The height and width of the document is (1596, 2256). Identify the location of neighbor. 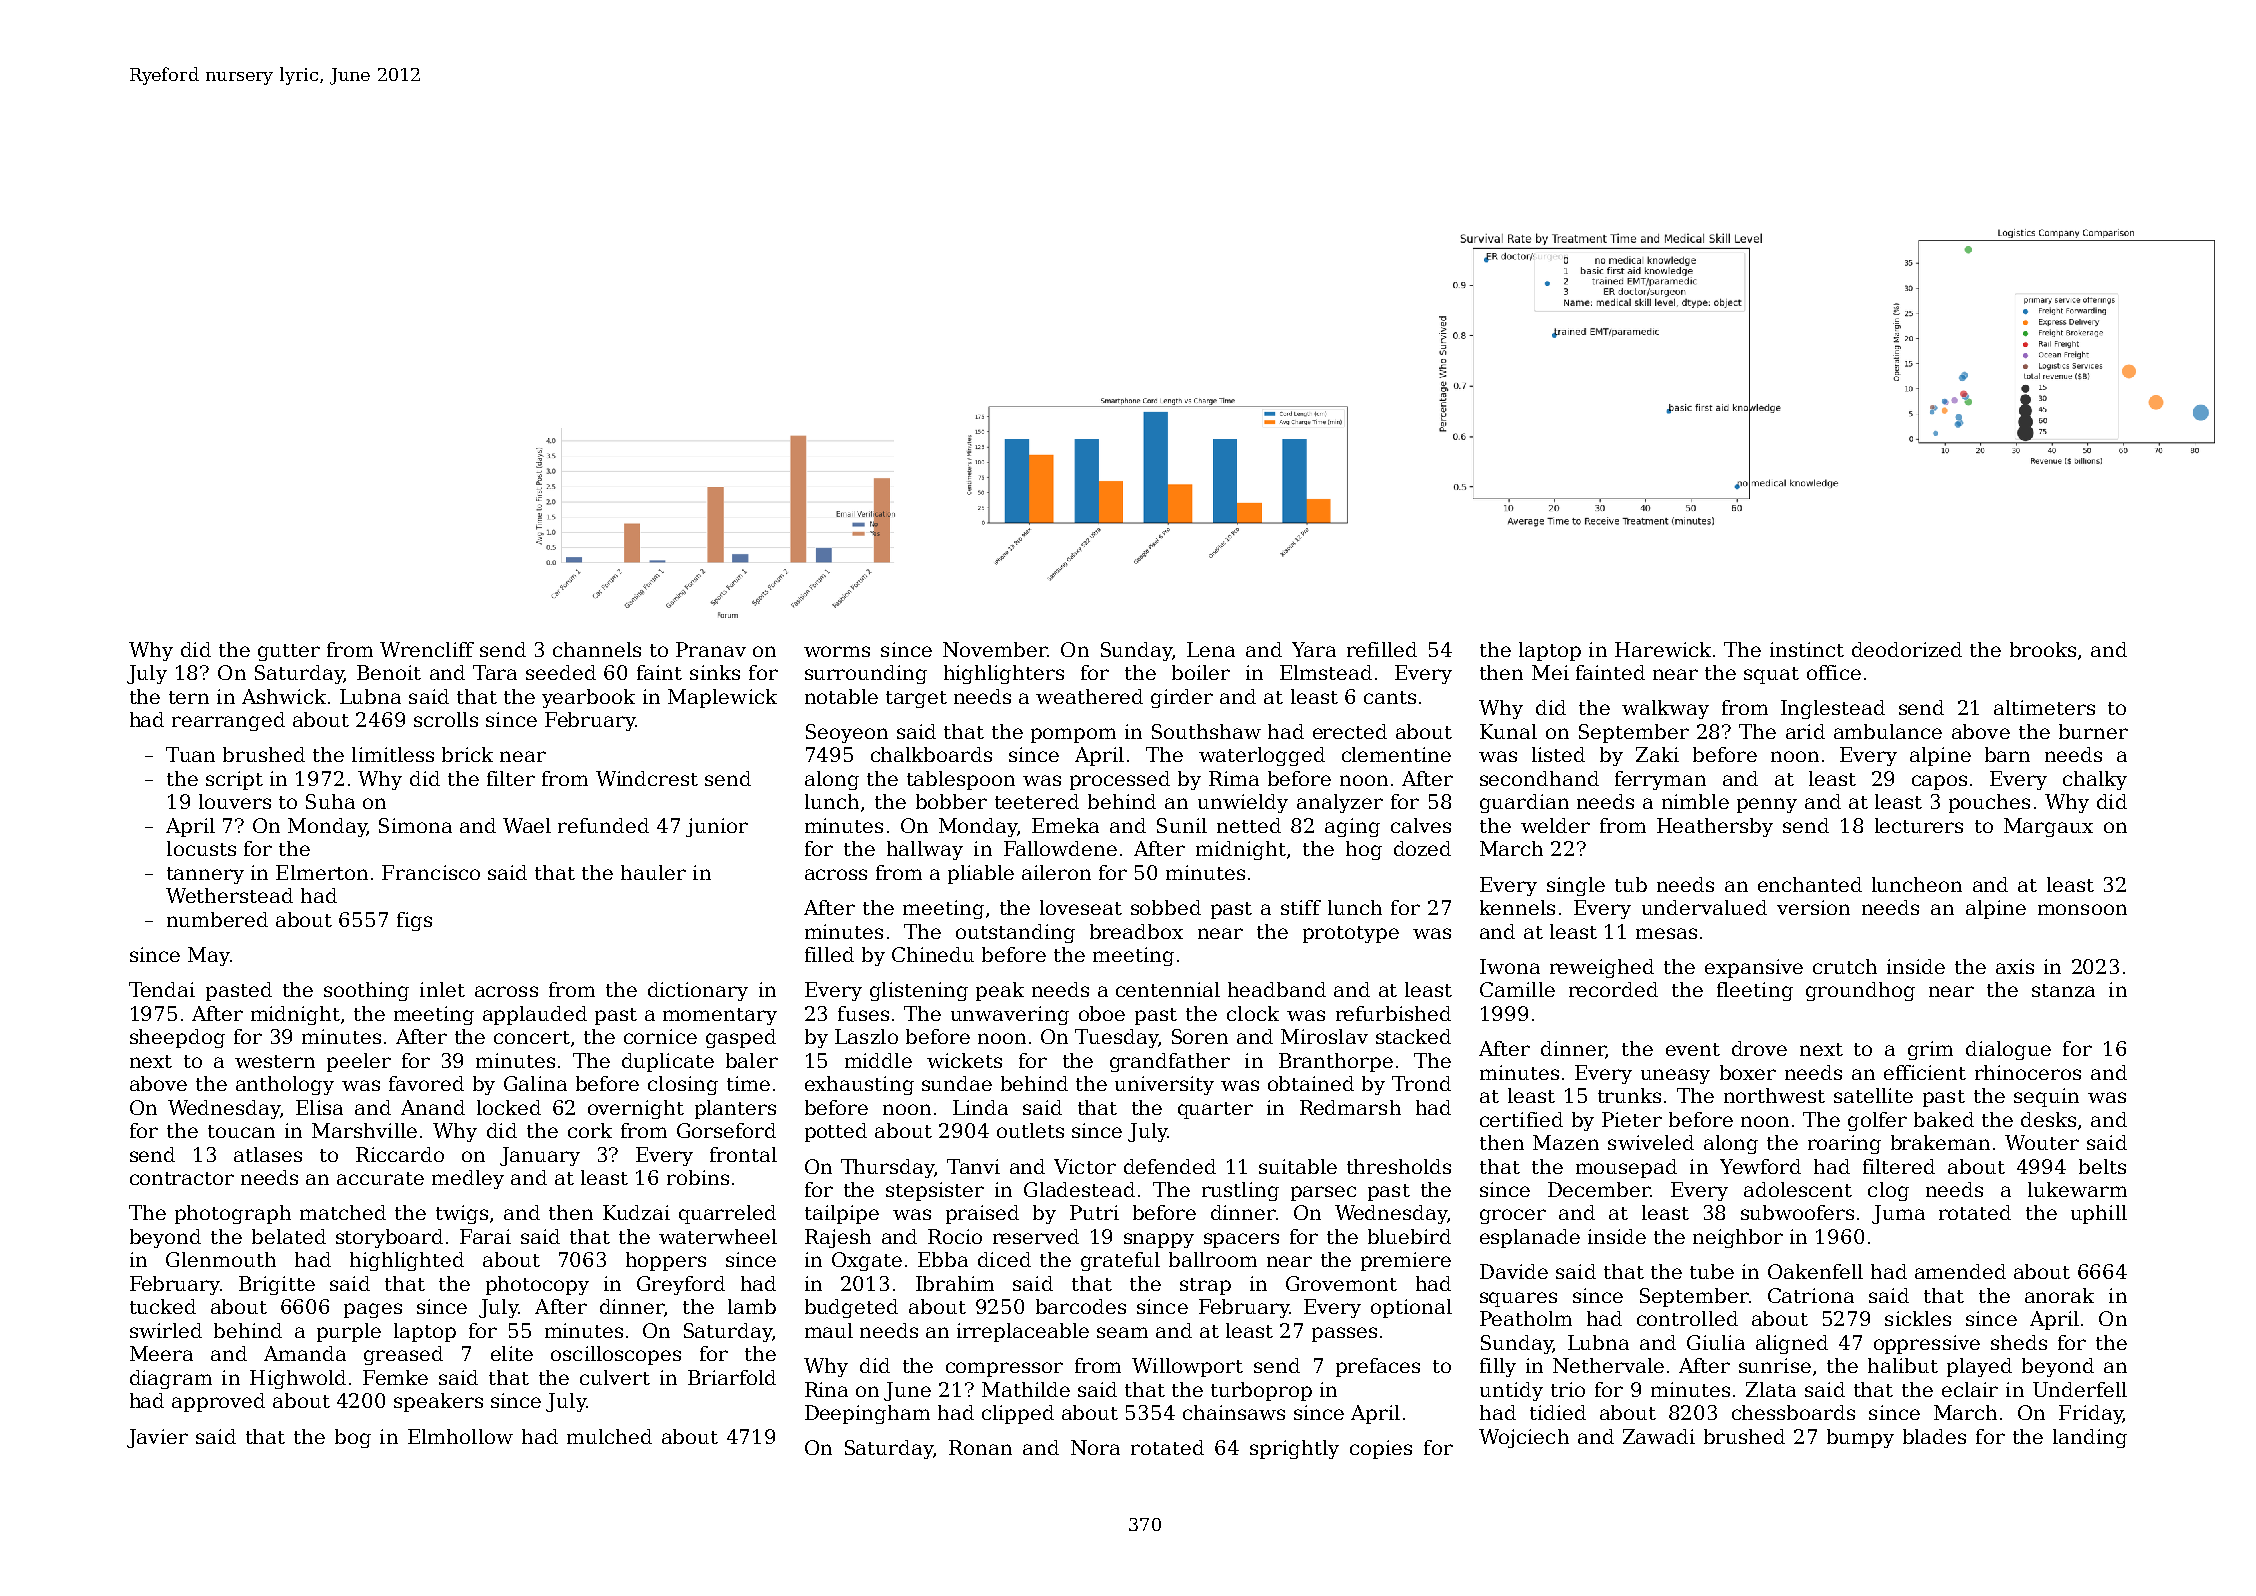
(1738, 1238).
